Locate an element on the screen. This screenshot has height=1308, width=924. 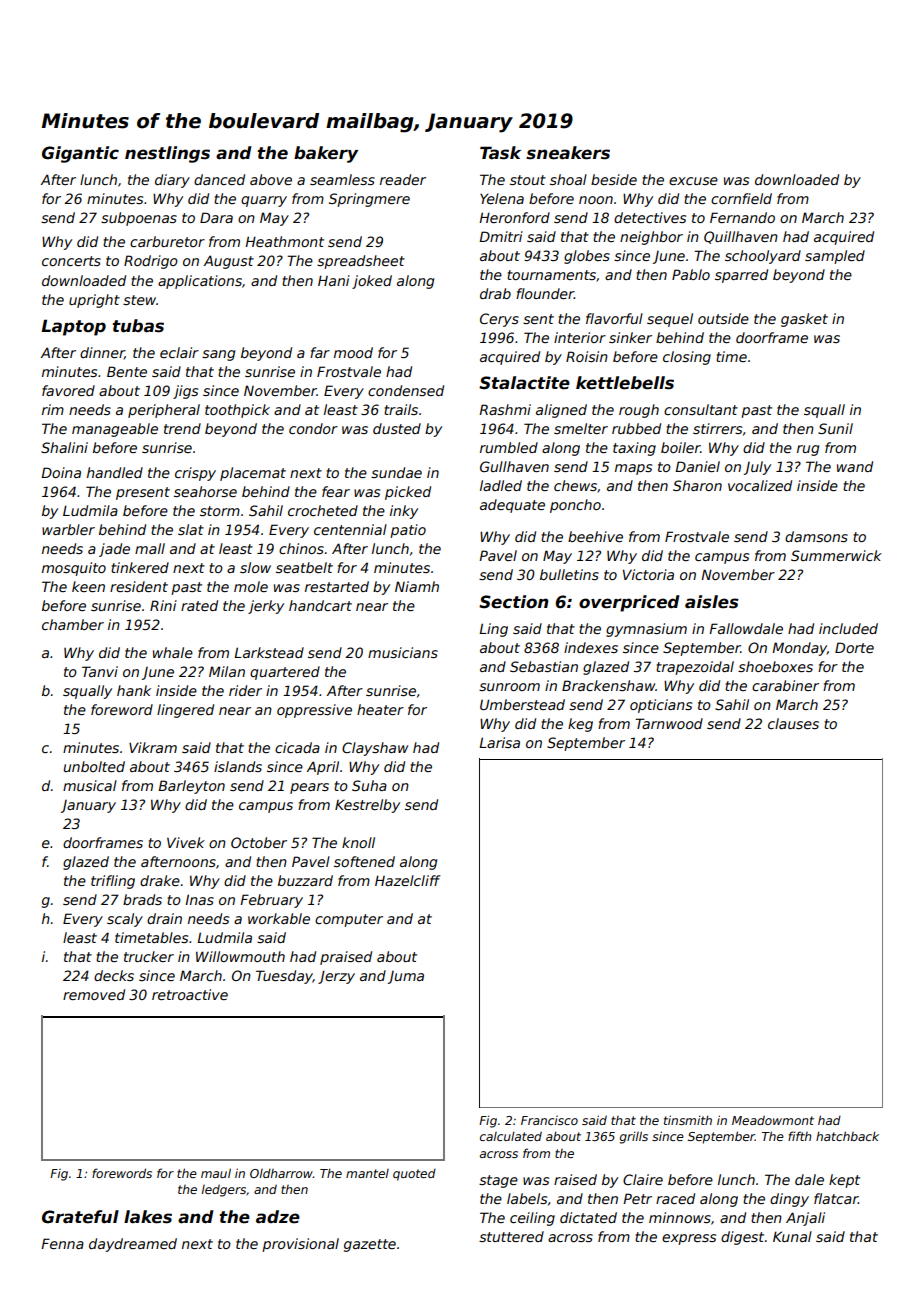
Fenna is located at coordinates (62, 1243).
